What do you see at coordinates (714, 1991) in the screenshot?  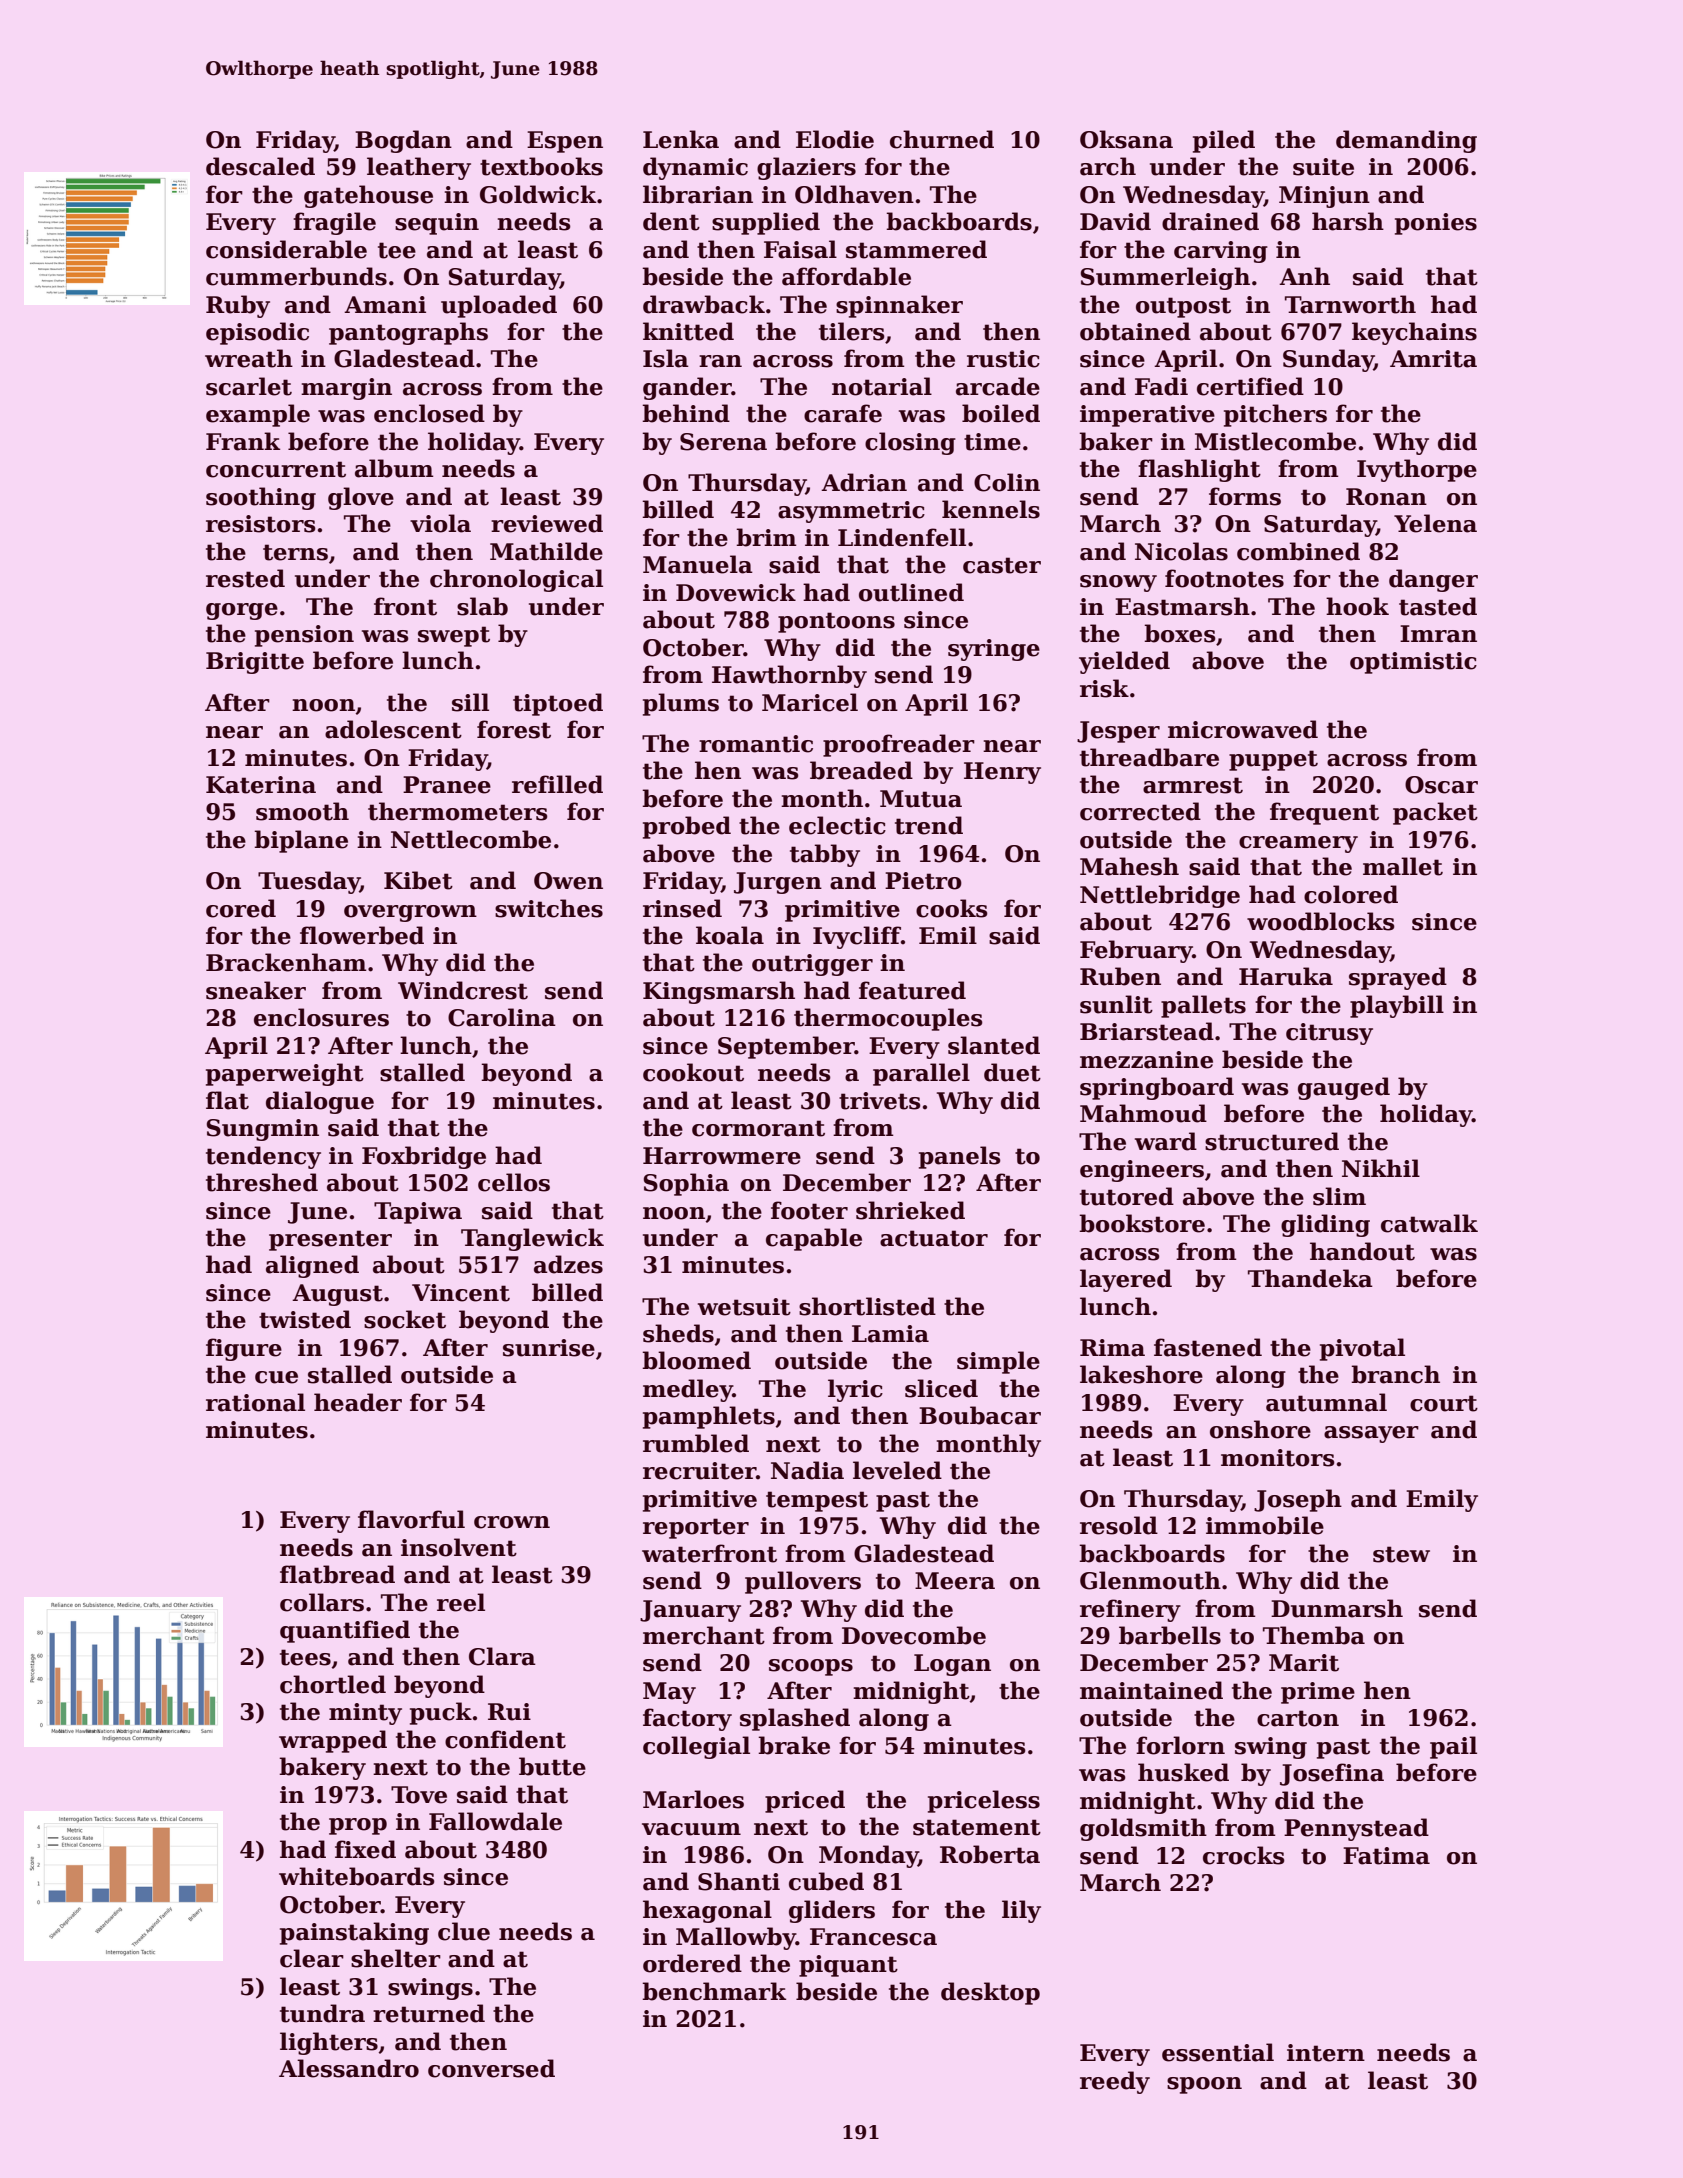 I see `benchmark` at bounding box center [714, 1991].
